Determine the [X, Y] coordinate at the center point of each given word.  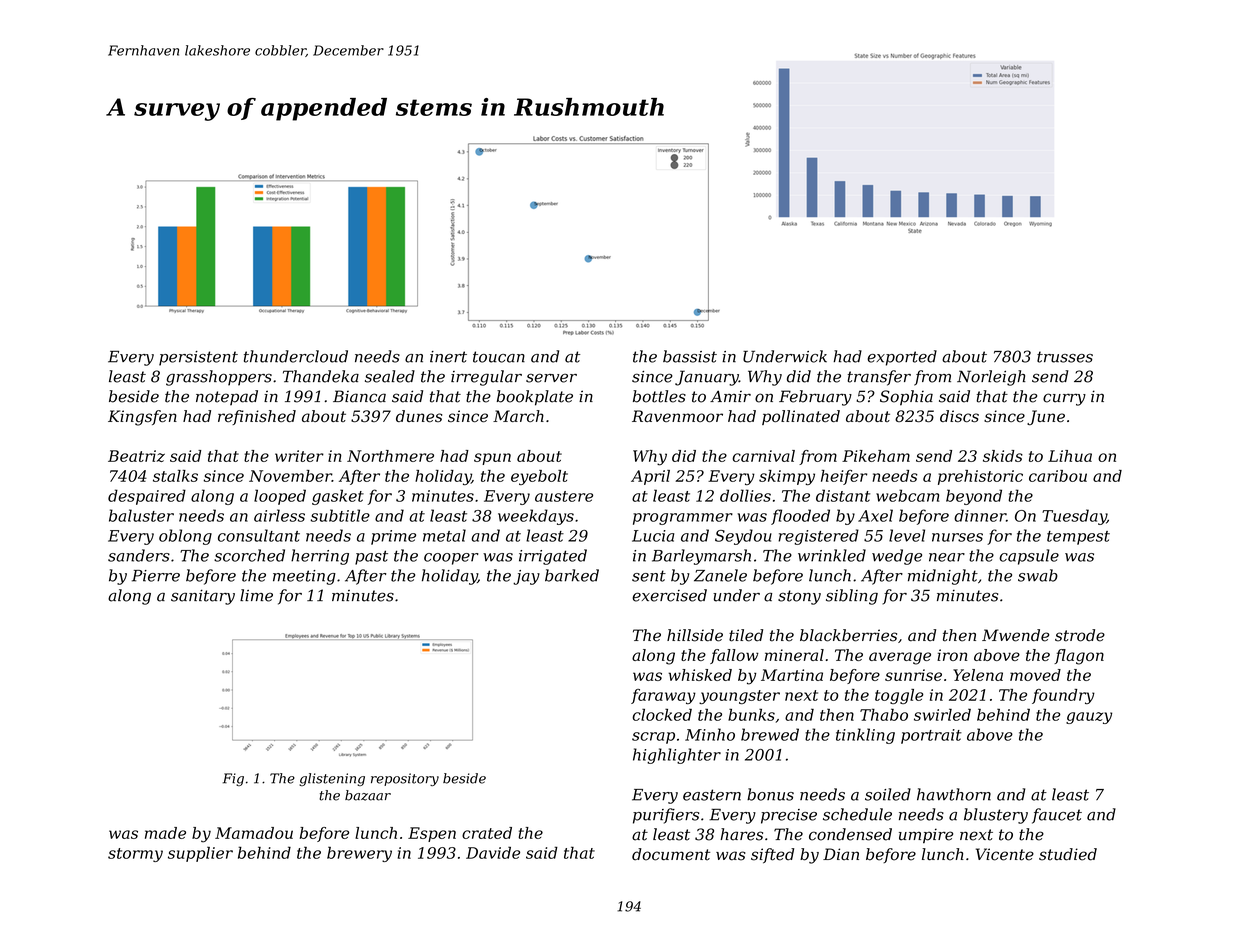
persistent [198, 358]
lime [256, 595]
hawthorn [954, 794]
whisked [700, 675]
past [371, 557]
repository [405, 779]
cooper [451, 559]
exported [902, 358]
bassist [690, 356]
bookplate [535, 398]
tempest [1078, 538]
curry [1064, 399]
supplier [200, 854]
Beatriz [136, 456]
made [165, 833]
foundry [1063, 696]
